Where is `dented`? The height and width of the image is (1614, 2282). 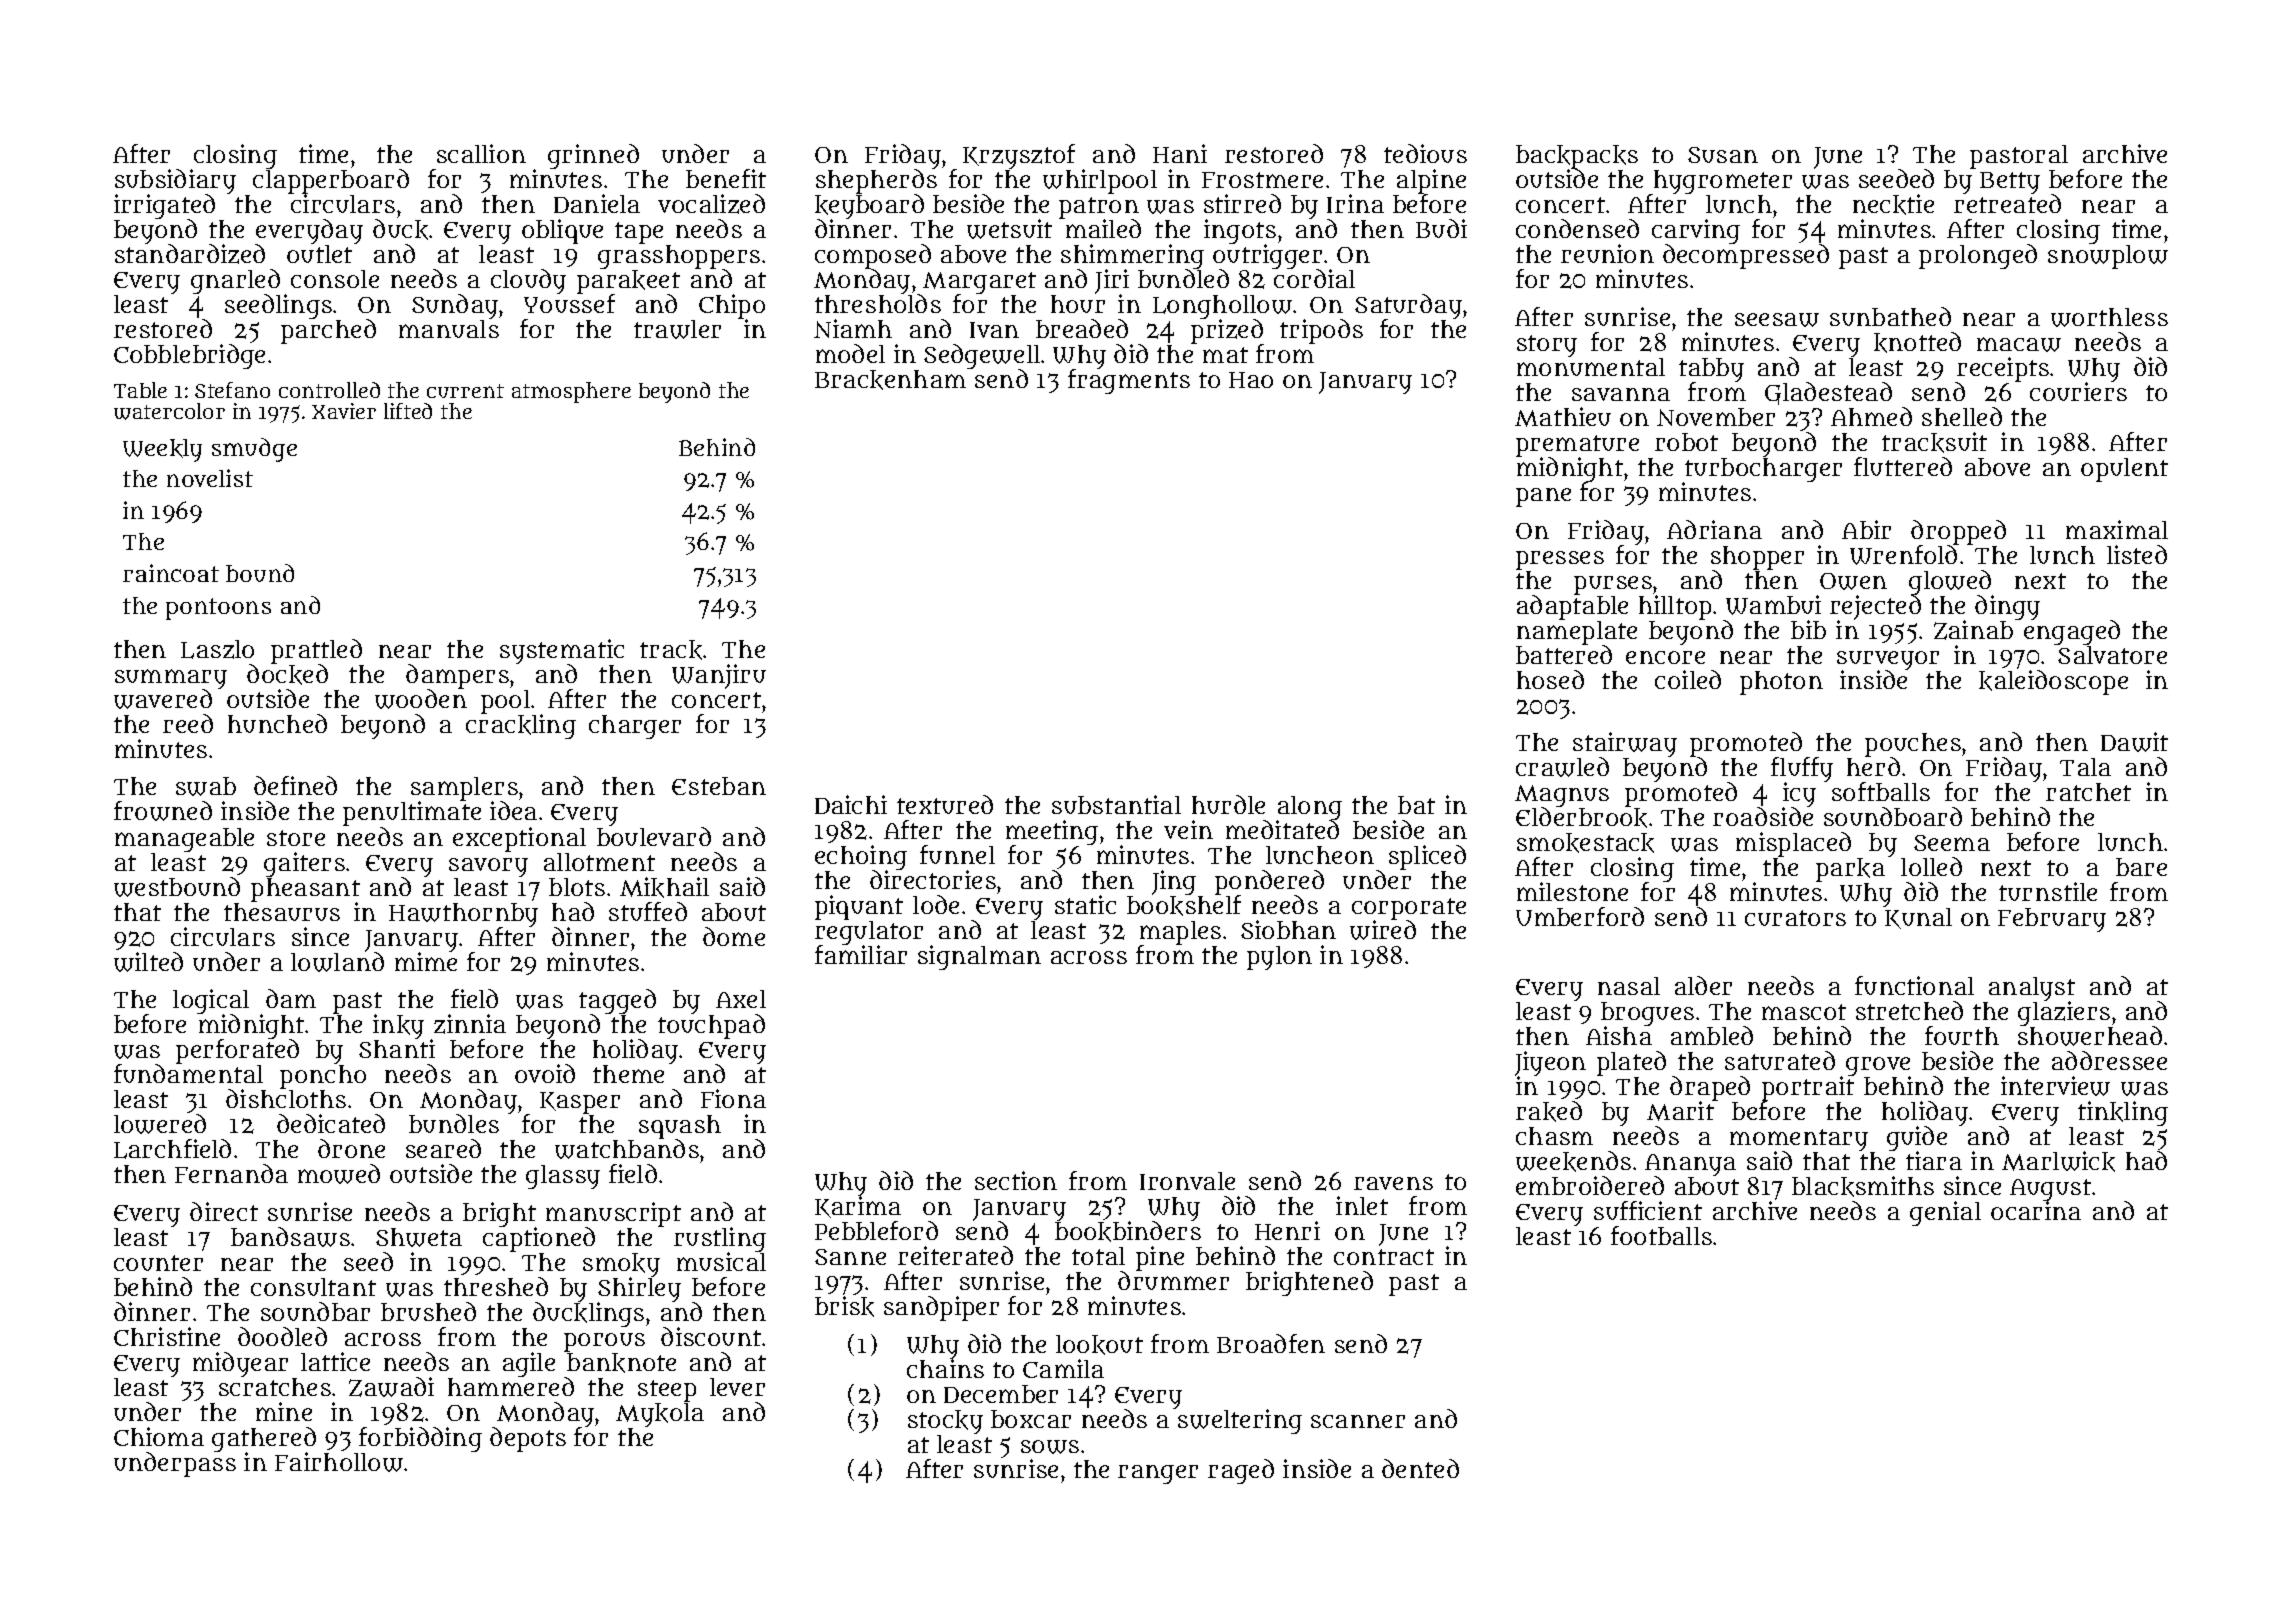
dented is located at coordinates (1420, 1468).
